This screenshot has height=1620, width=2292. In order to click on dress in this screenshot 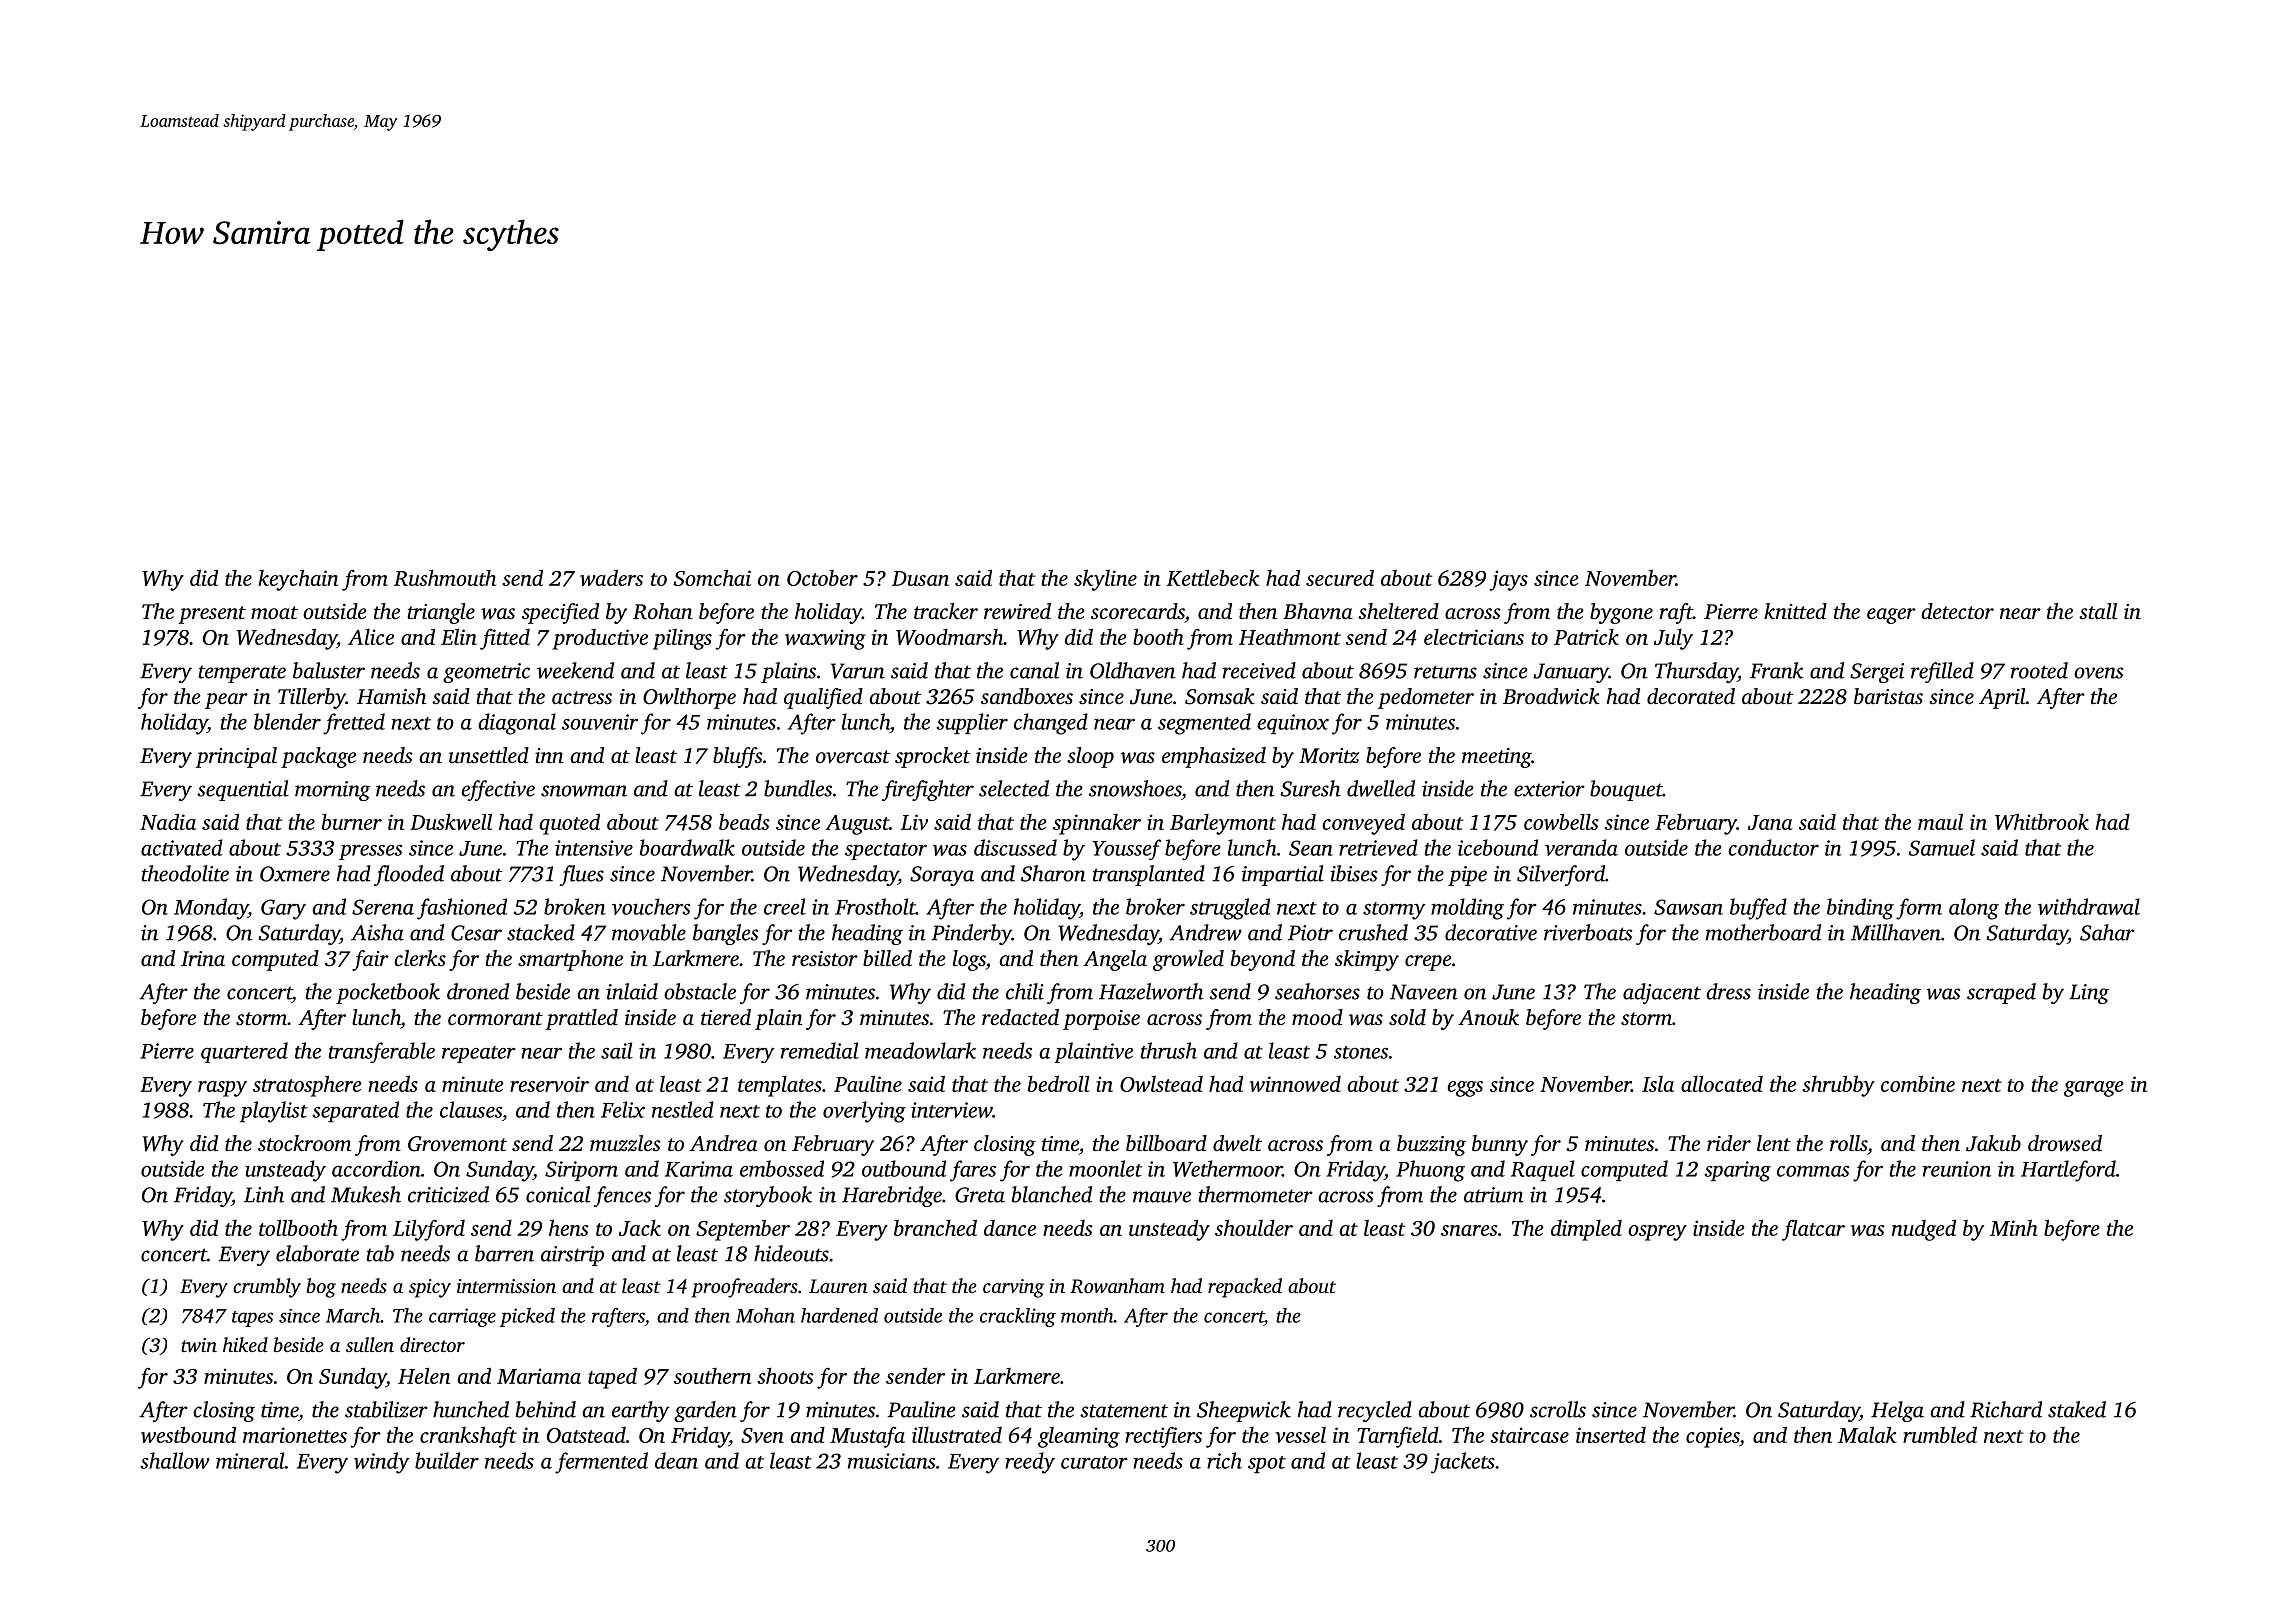, I will do `click(1728, 991)`.
